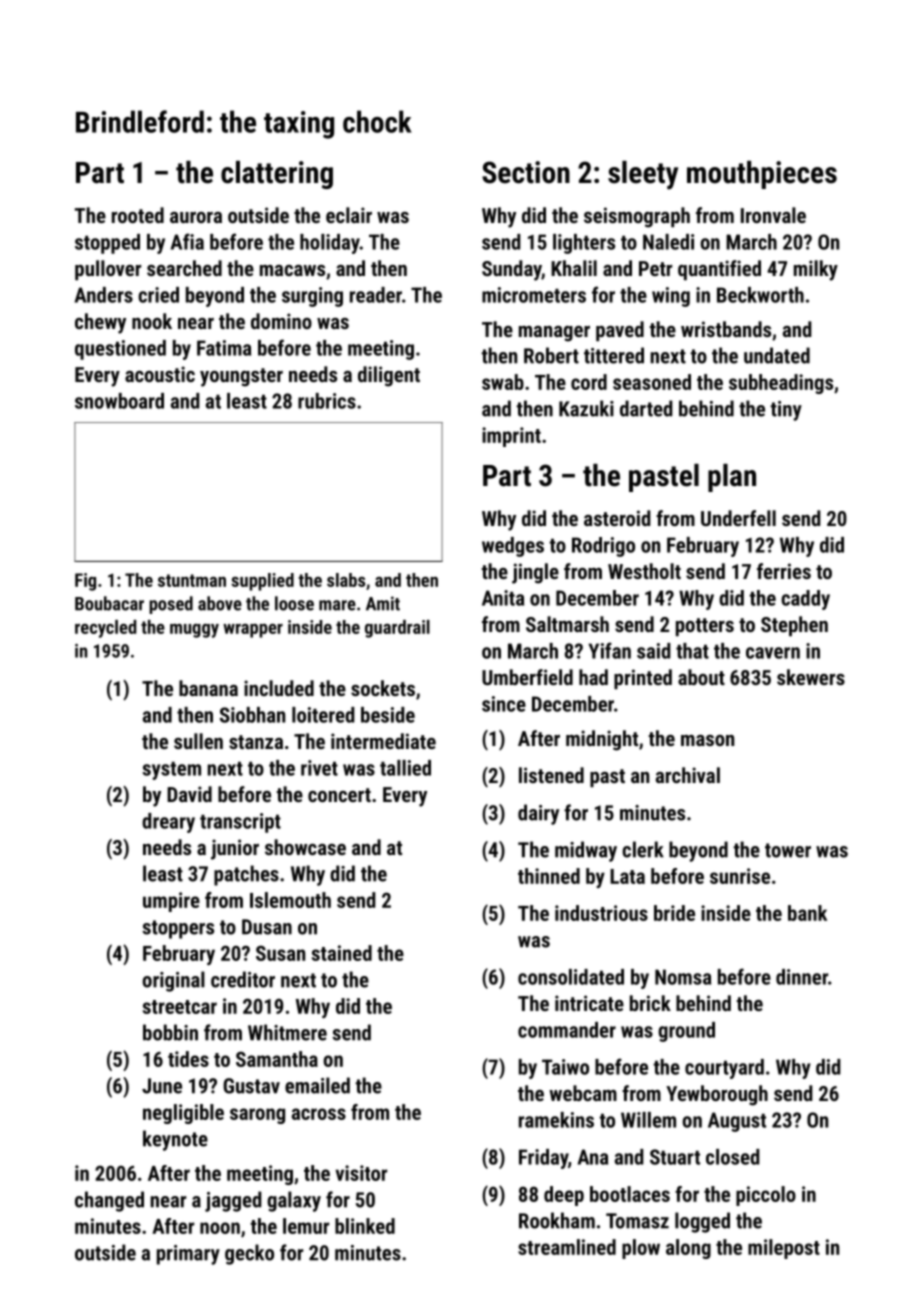 The height and width of the document is (1314, 924). Describe the element at coordinates (277, 175) in the document. I see `clattering` at that location.
